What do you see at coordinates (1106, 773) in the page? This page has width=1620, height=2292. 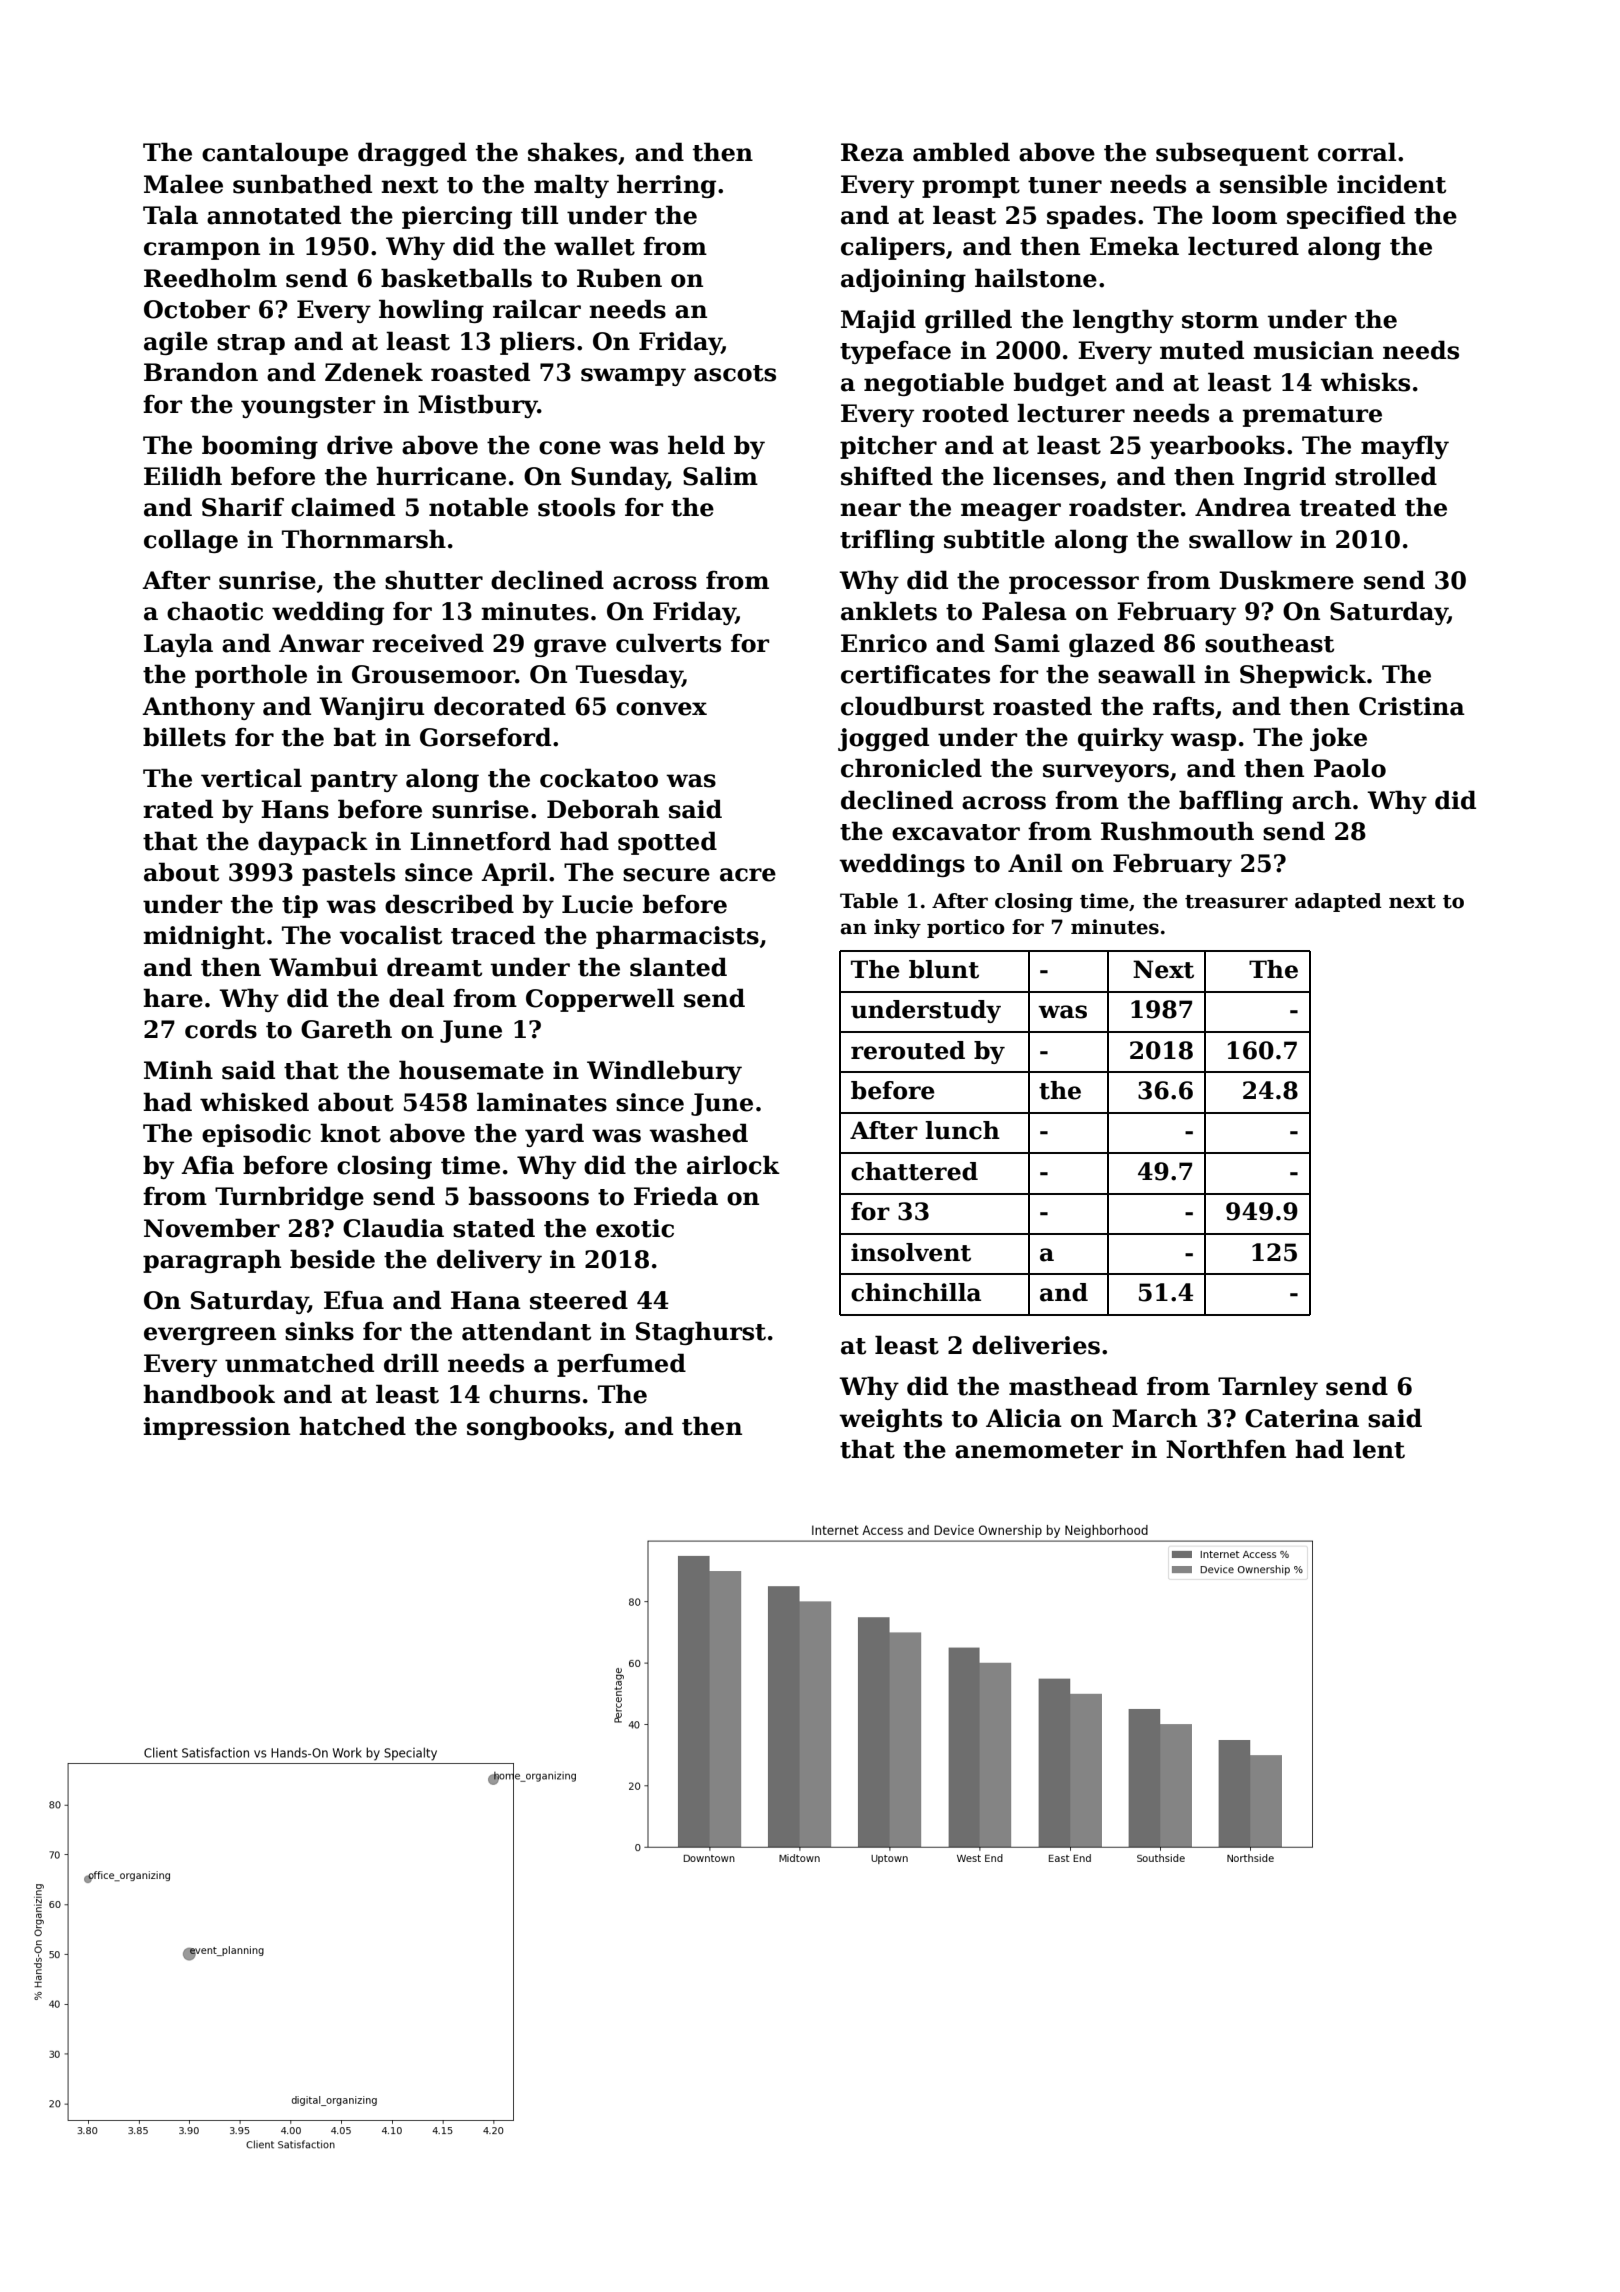 I see `surveyors` at bounding box center [1106, 773].
